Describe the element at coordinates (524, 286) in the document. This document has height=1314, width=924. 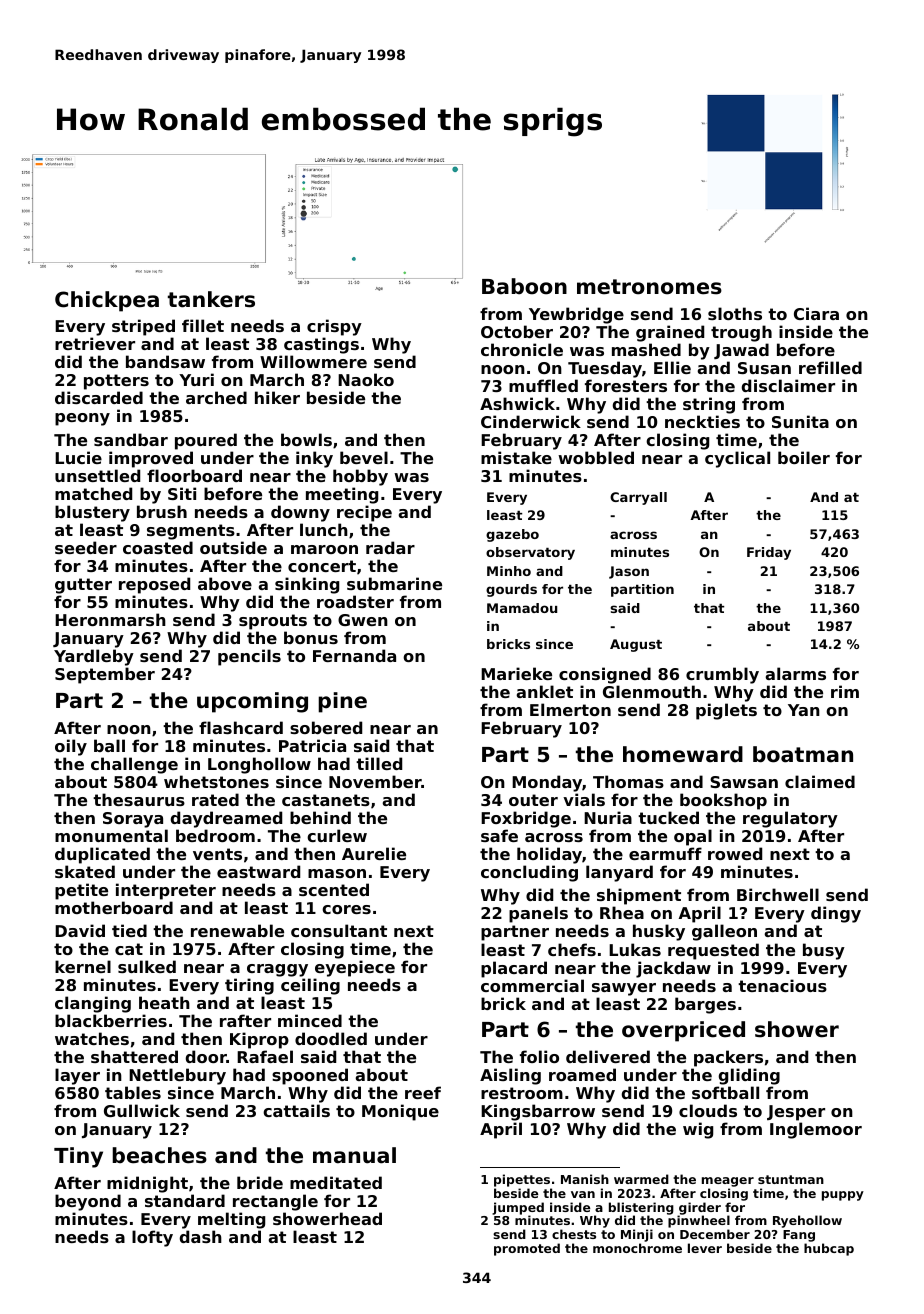
I see `Baboon` at that location.
